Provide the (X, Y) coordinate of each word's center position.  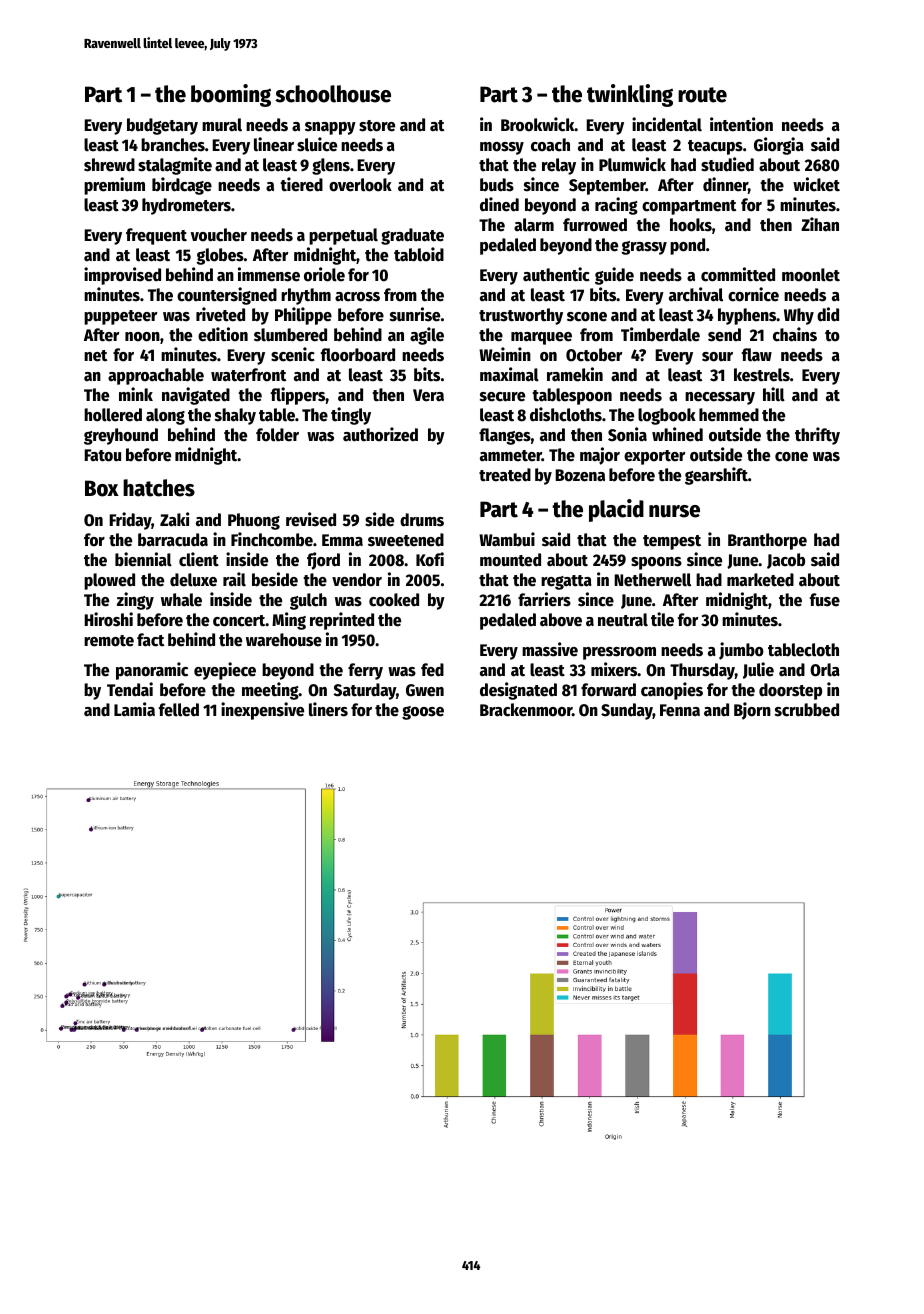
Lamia (134, 709)
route (702, 95)
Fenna (680, 710)
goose (423, 713)
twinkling (630, 95)
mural (222, 125)
